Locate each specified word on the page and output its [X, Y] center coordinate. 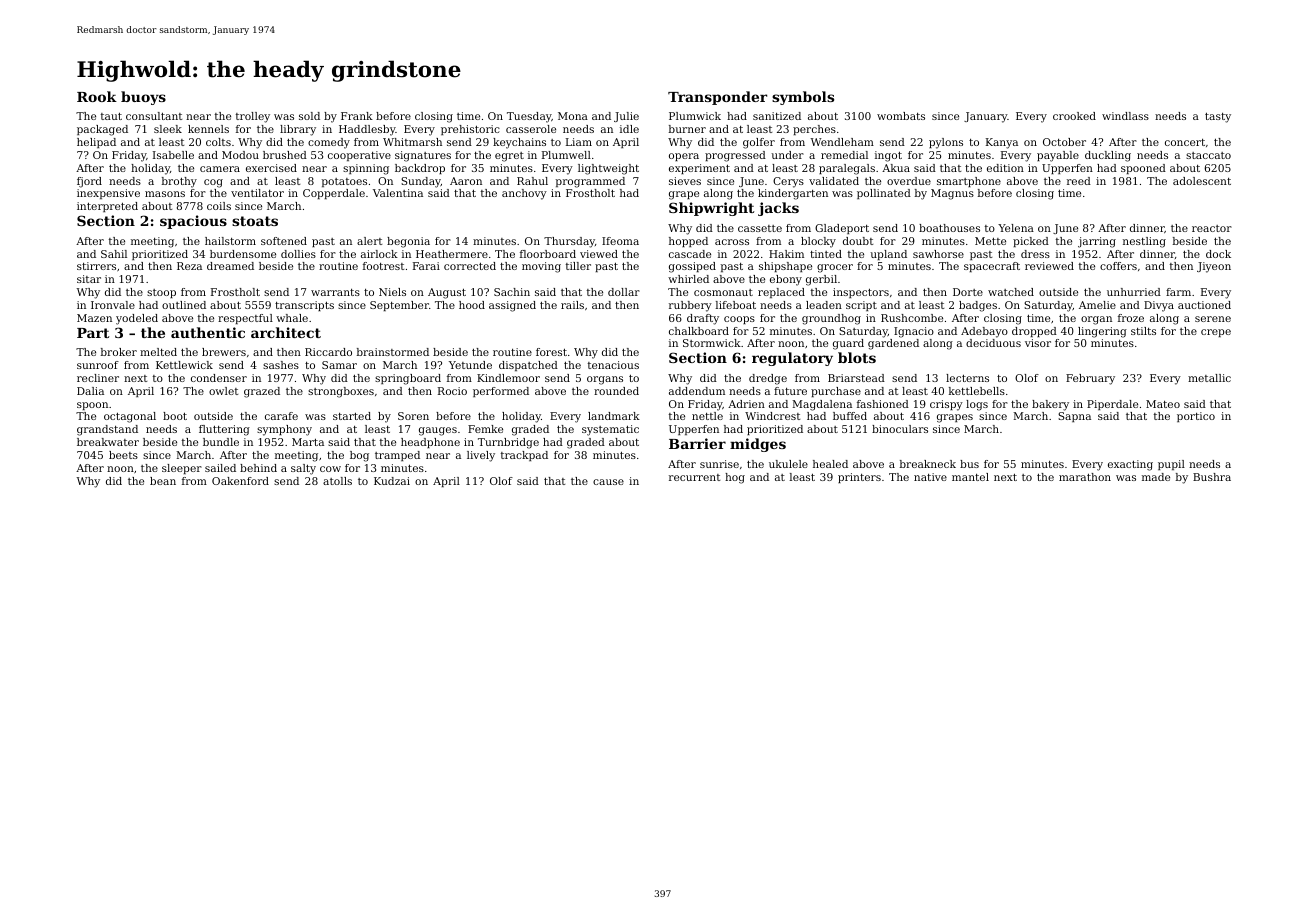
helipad [96, 143]
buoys [143, 98]
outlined [184, 305]
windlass [1125, 116]
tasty [1218, 118]
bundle [221, 442]
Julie [626, 117]
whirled [688, 279]
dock [1218, 254]
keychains [519, 143]
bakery [1050, 405]
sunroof [98, 365]
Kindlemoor [508, 378]
